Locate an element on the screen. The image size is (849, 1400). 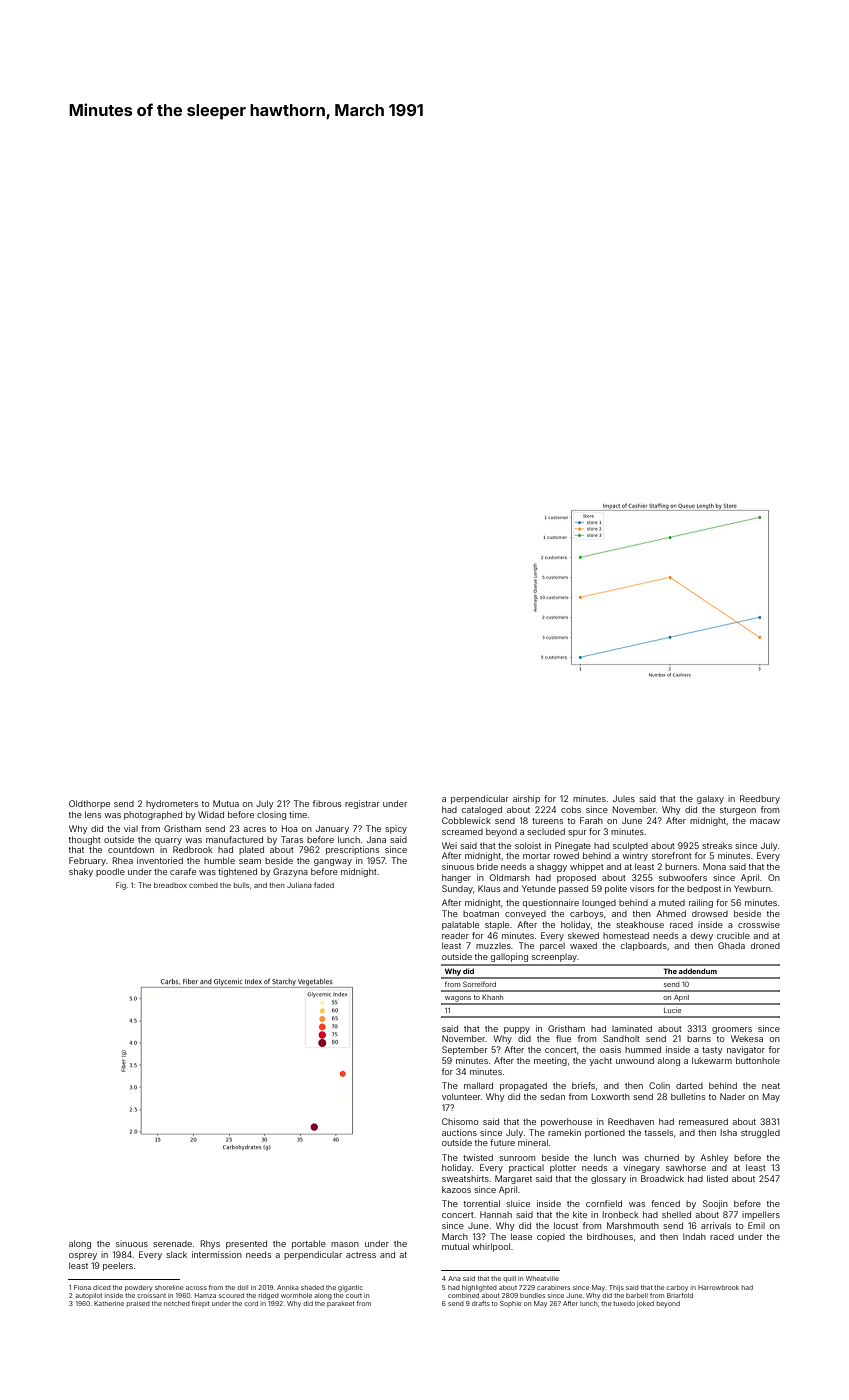
puppy is located at coordinates (517, 1030).
